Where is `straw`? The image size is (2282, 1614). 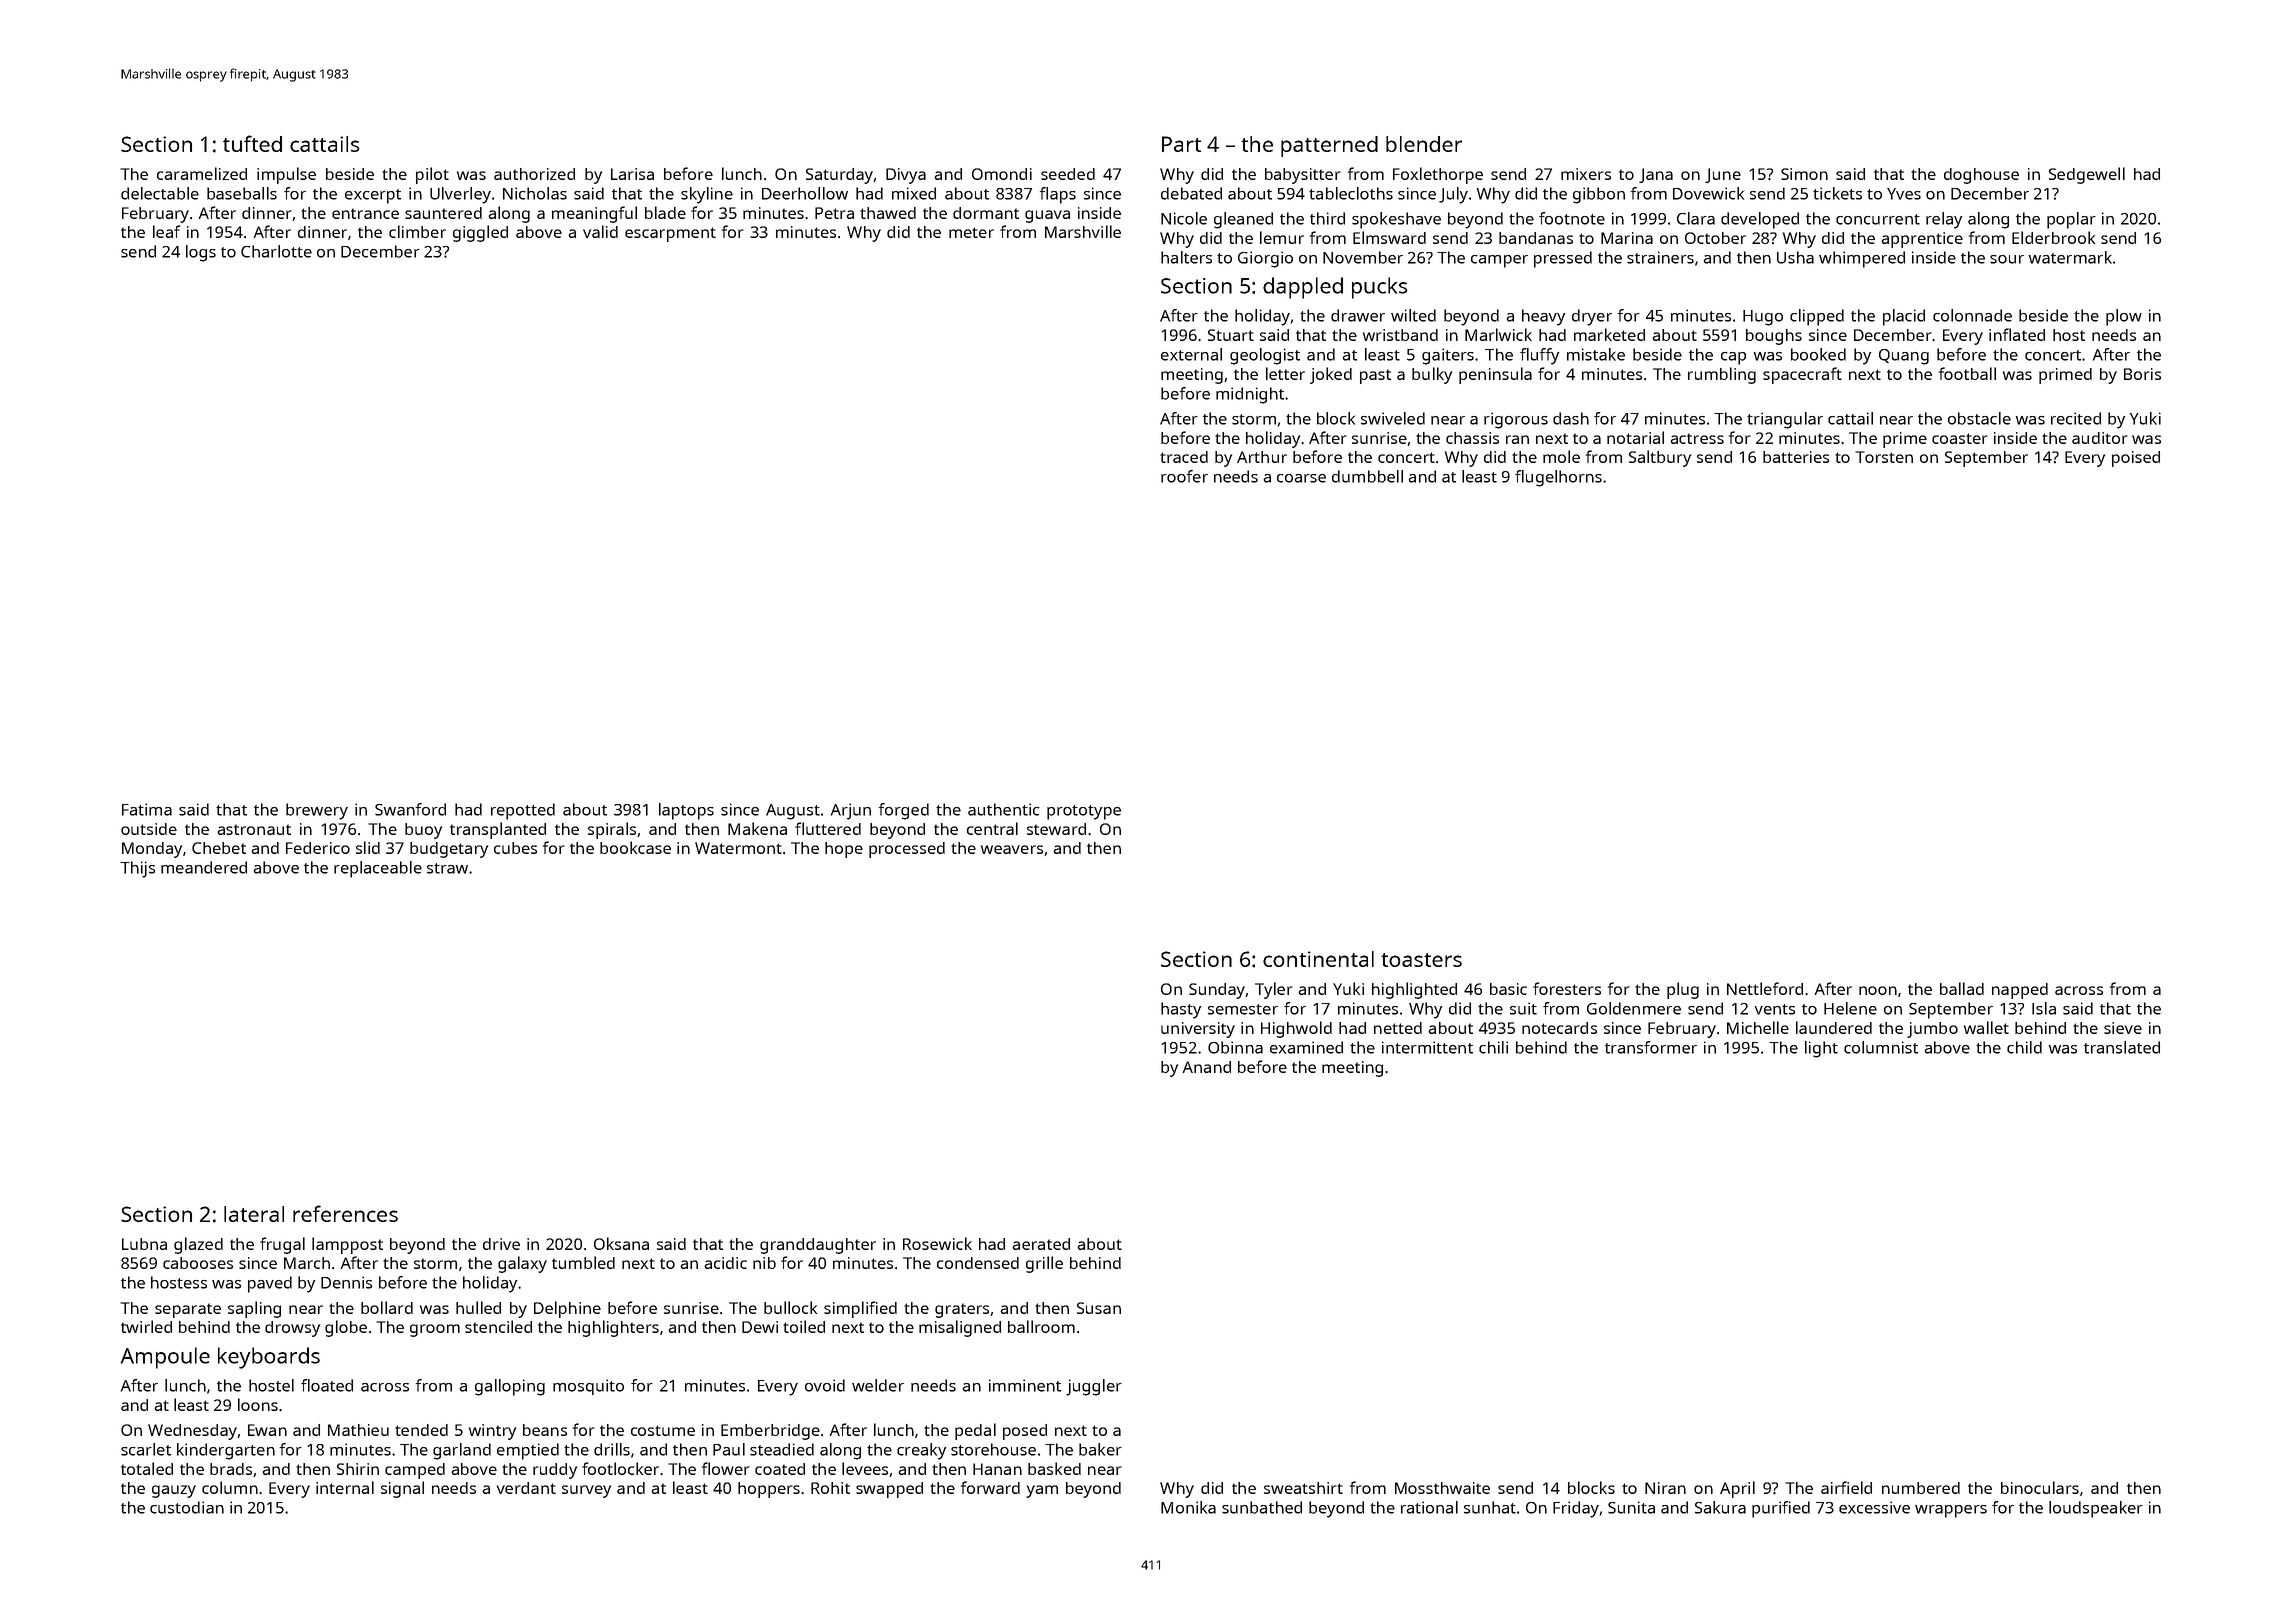
straw is located at coordinates (447, 868).
